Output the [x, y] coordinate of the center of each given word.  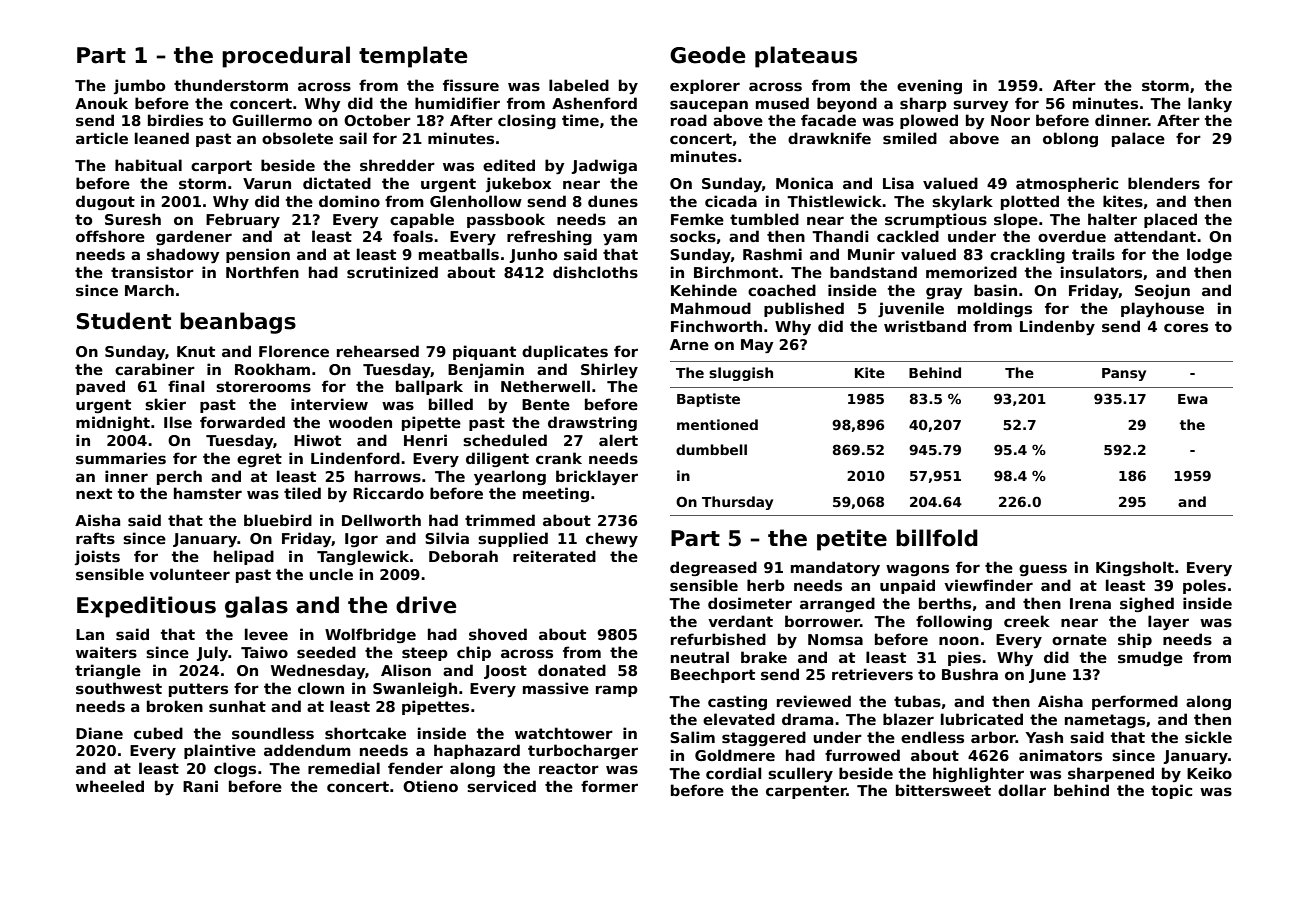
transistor [152, 272]
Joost [505, 672]
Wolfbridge [370, 635]
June [1047, 676]
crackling [1027, 255]
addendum [307, 750]
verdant [740, 621]
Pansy [1124, 374]
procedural [286, 57]
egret [259, 460]
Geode [707, 55]
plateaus [806, 57]
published [804, 309]
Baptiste [708, 400]
